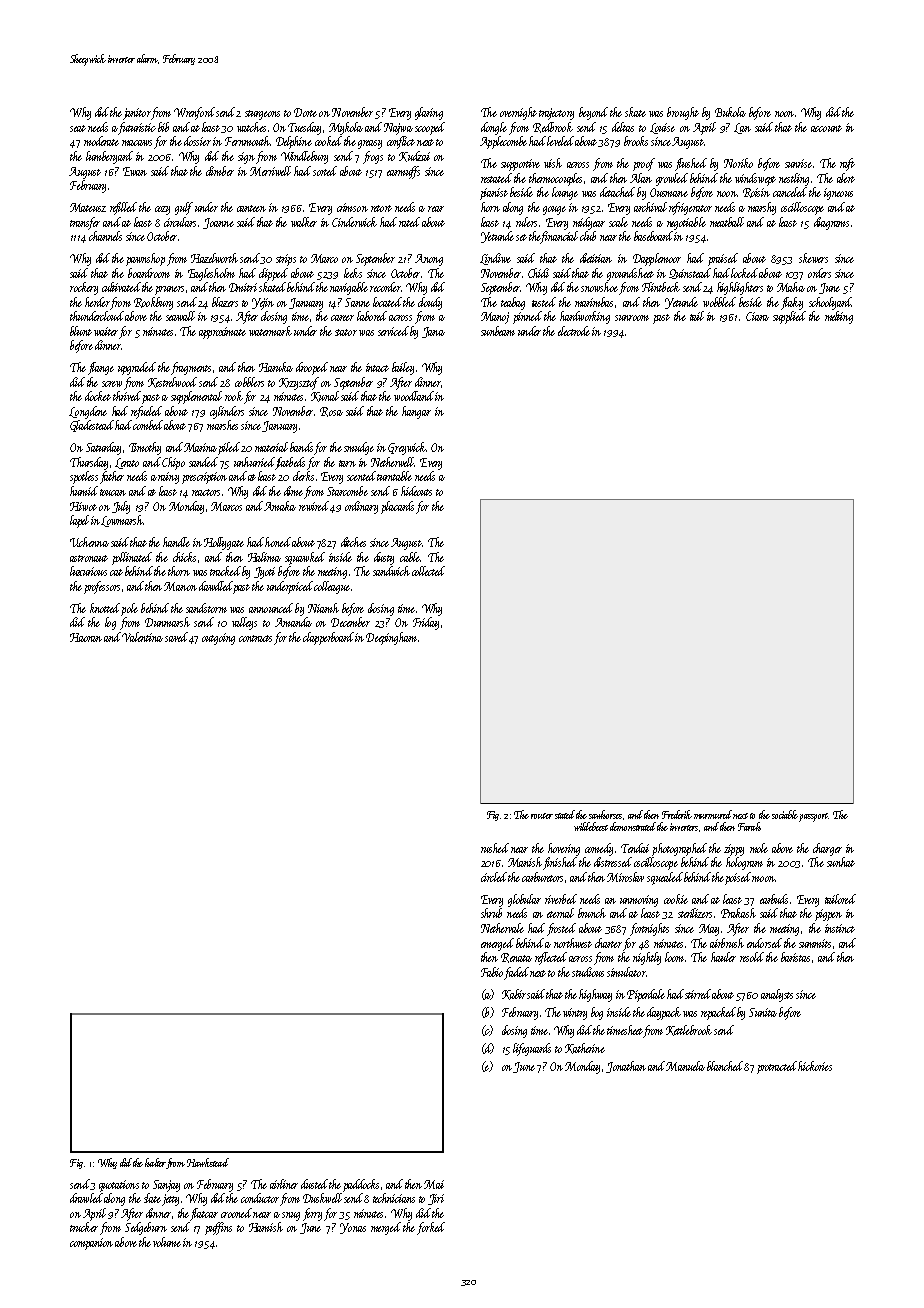  I want to click on Merriwell, so click(270, 171).
